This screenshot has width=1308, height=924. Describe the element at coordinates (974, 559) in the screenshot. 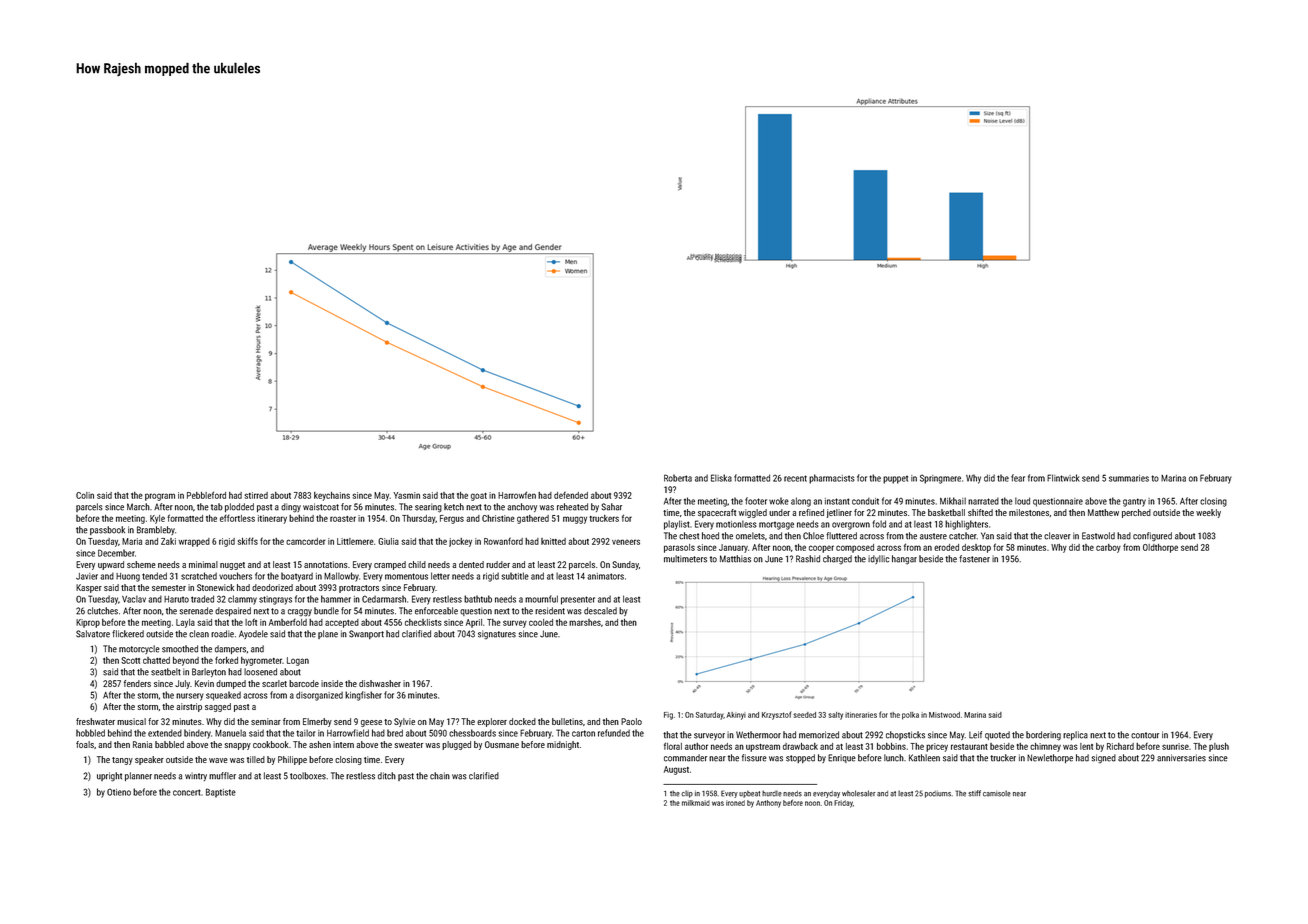

I see `fastener` at that location.
